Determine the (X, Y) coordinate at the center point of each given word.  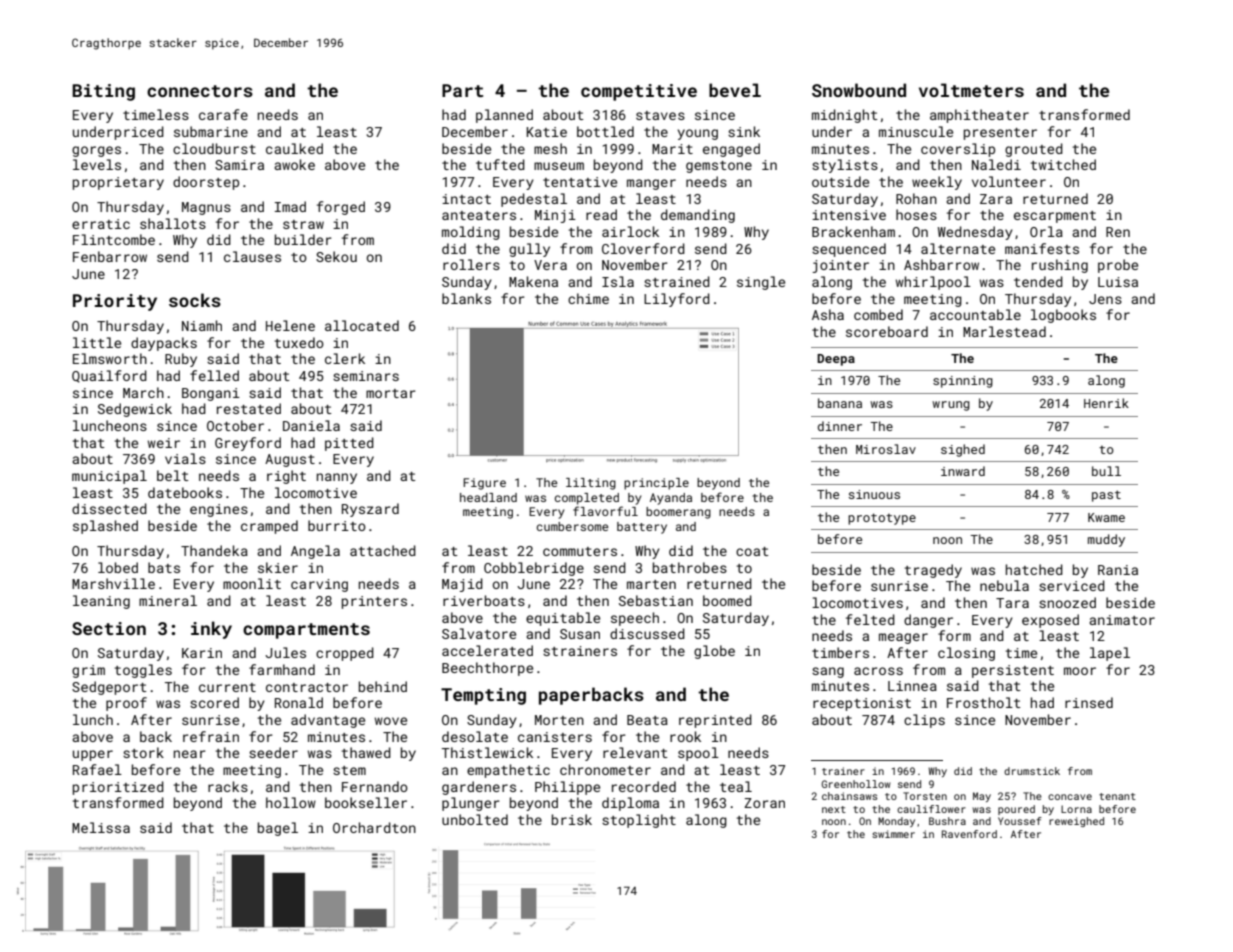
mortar (391, 393)
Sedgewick (135, 410)
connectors (200, 91)
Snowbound (859, 90)
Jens (1105, 299)
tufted (500, 164)
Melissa (101, 827)
